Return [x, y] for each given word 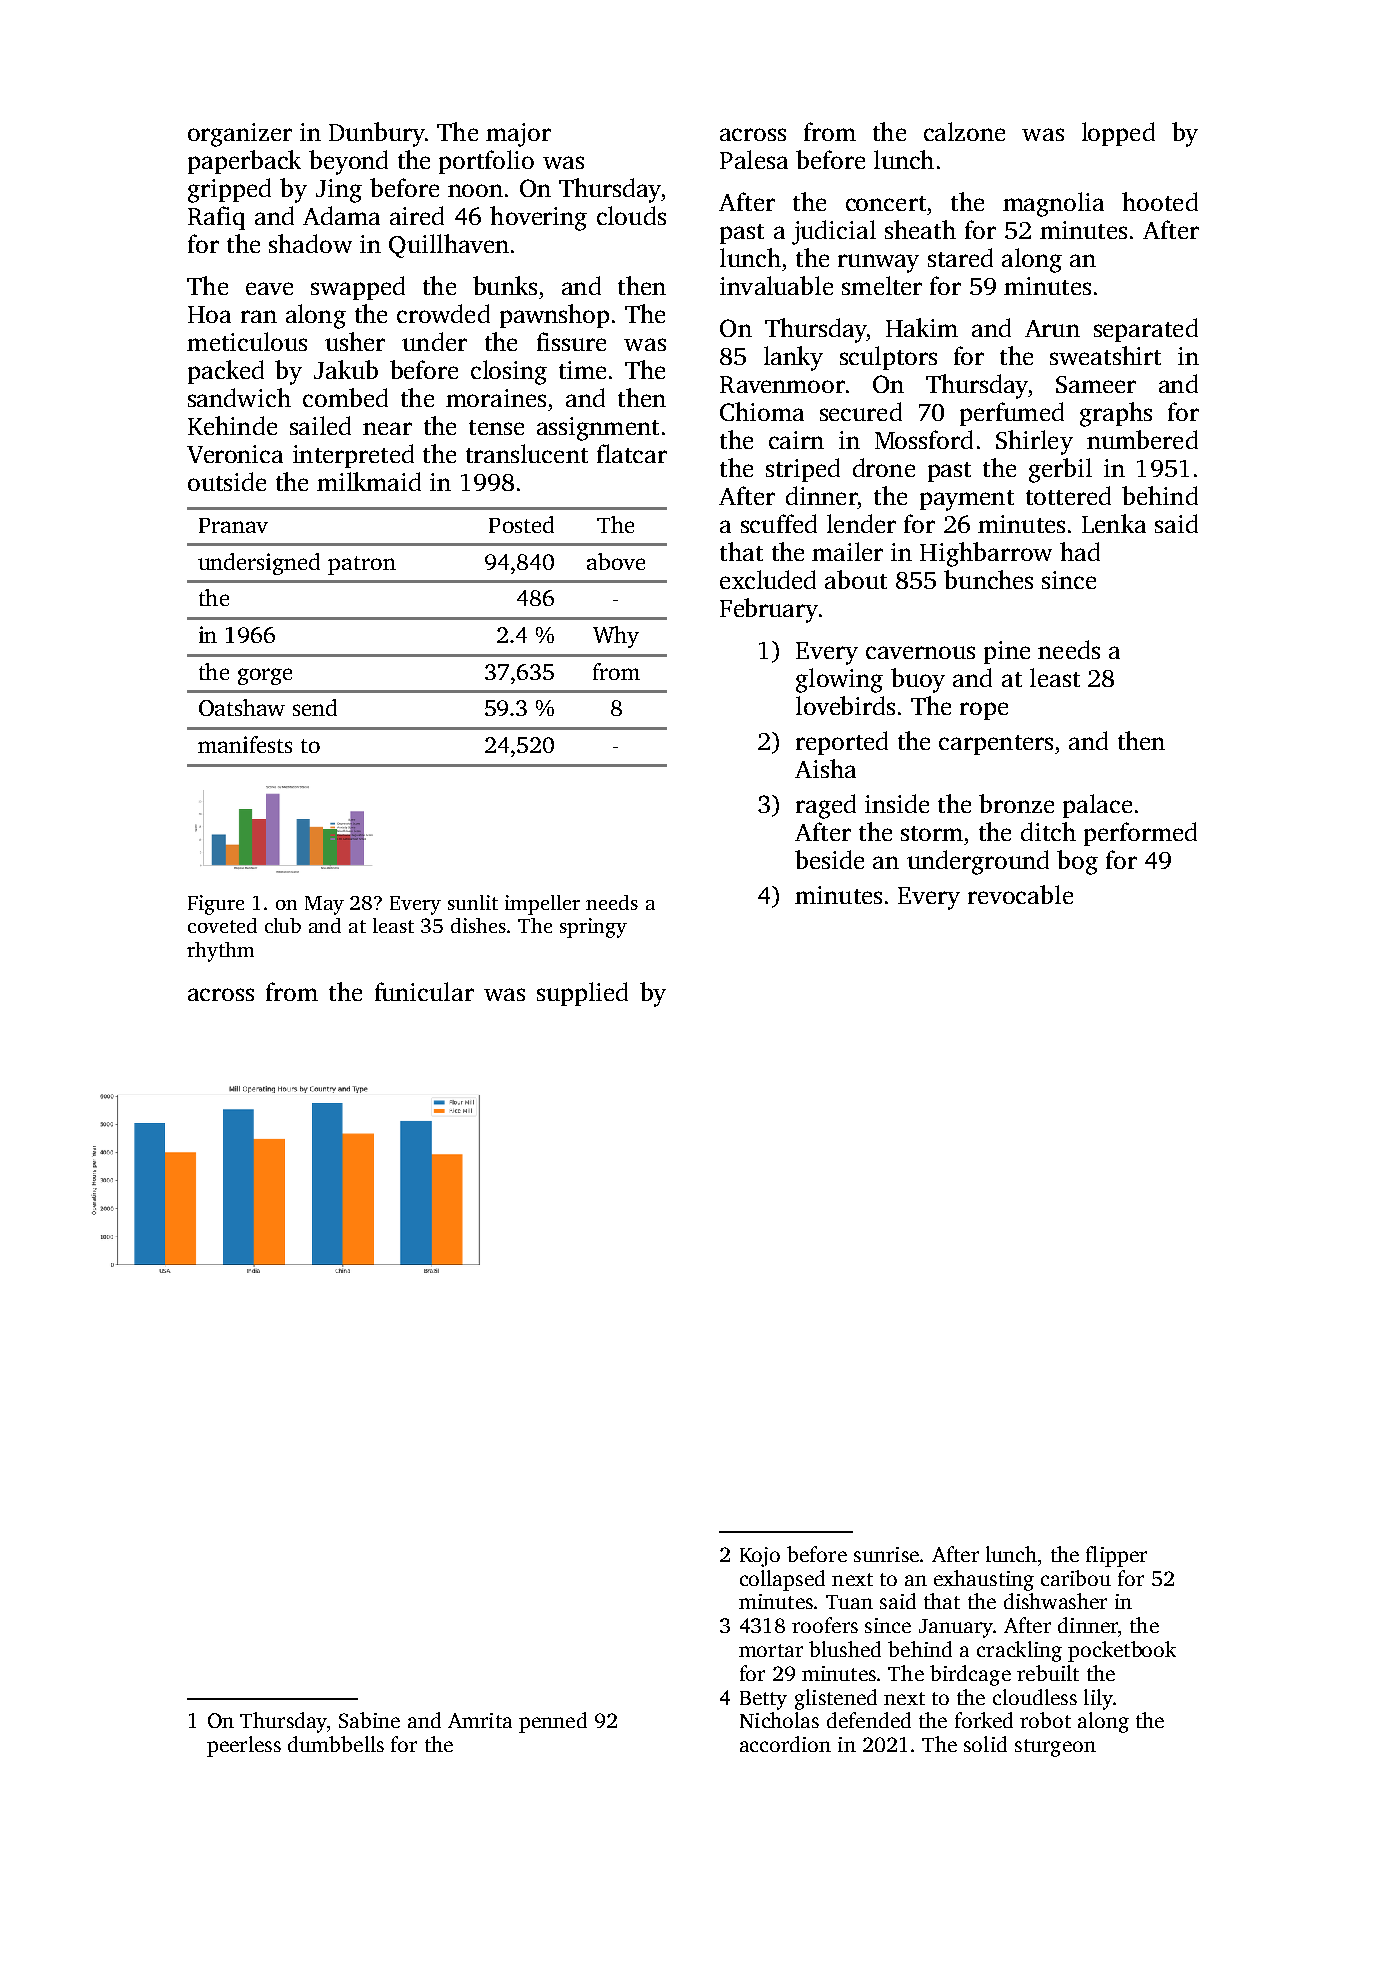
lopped [1118, 134]
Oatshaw [242, 707]
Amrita [480, 1720]
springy [593, 928]
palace [1097, 806]
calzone [964, 131]
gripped [229, 190]
